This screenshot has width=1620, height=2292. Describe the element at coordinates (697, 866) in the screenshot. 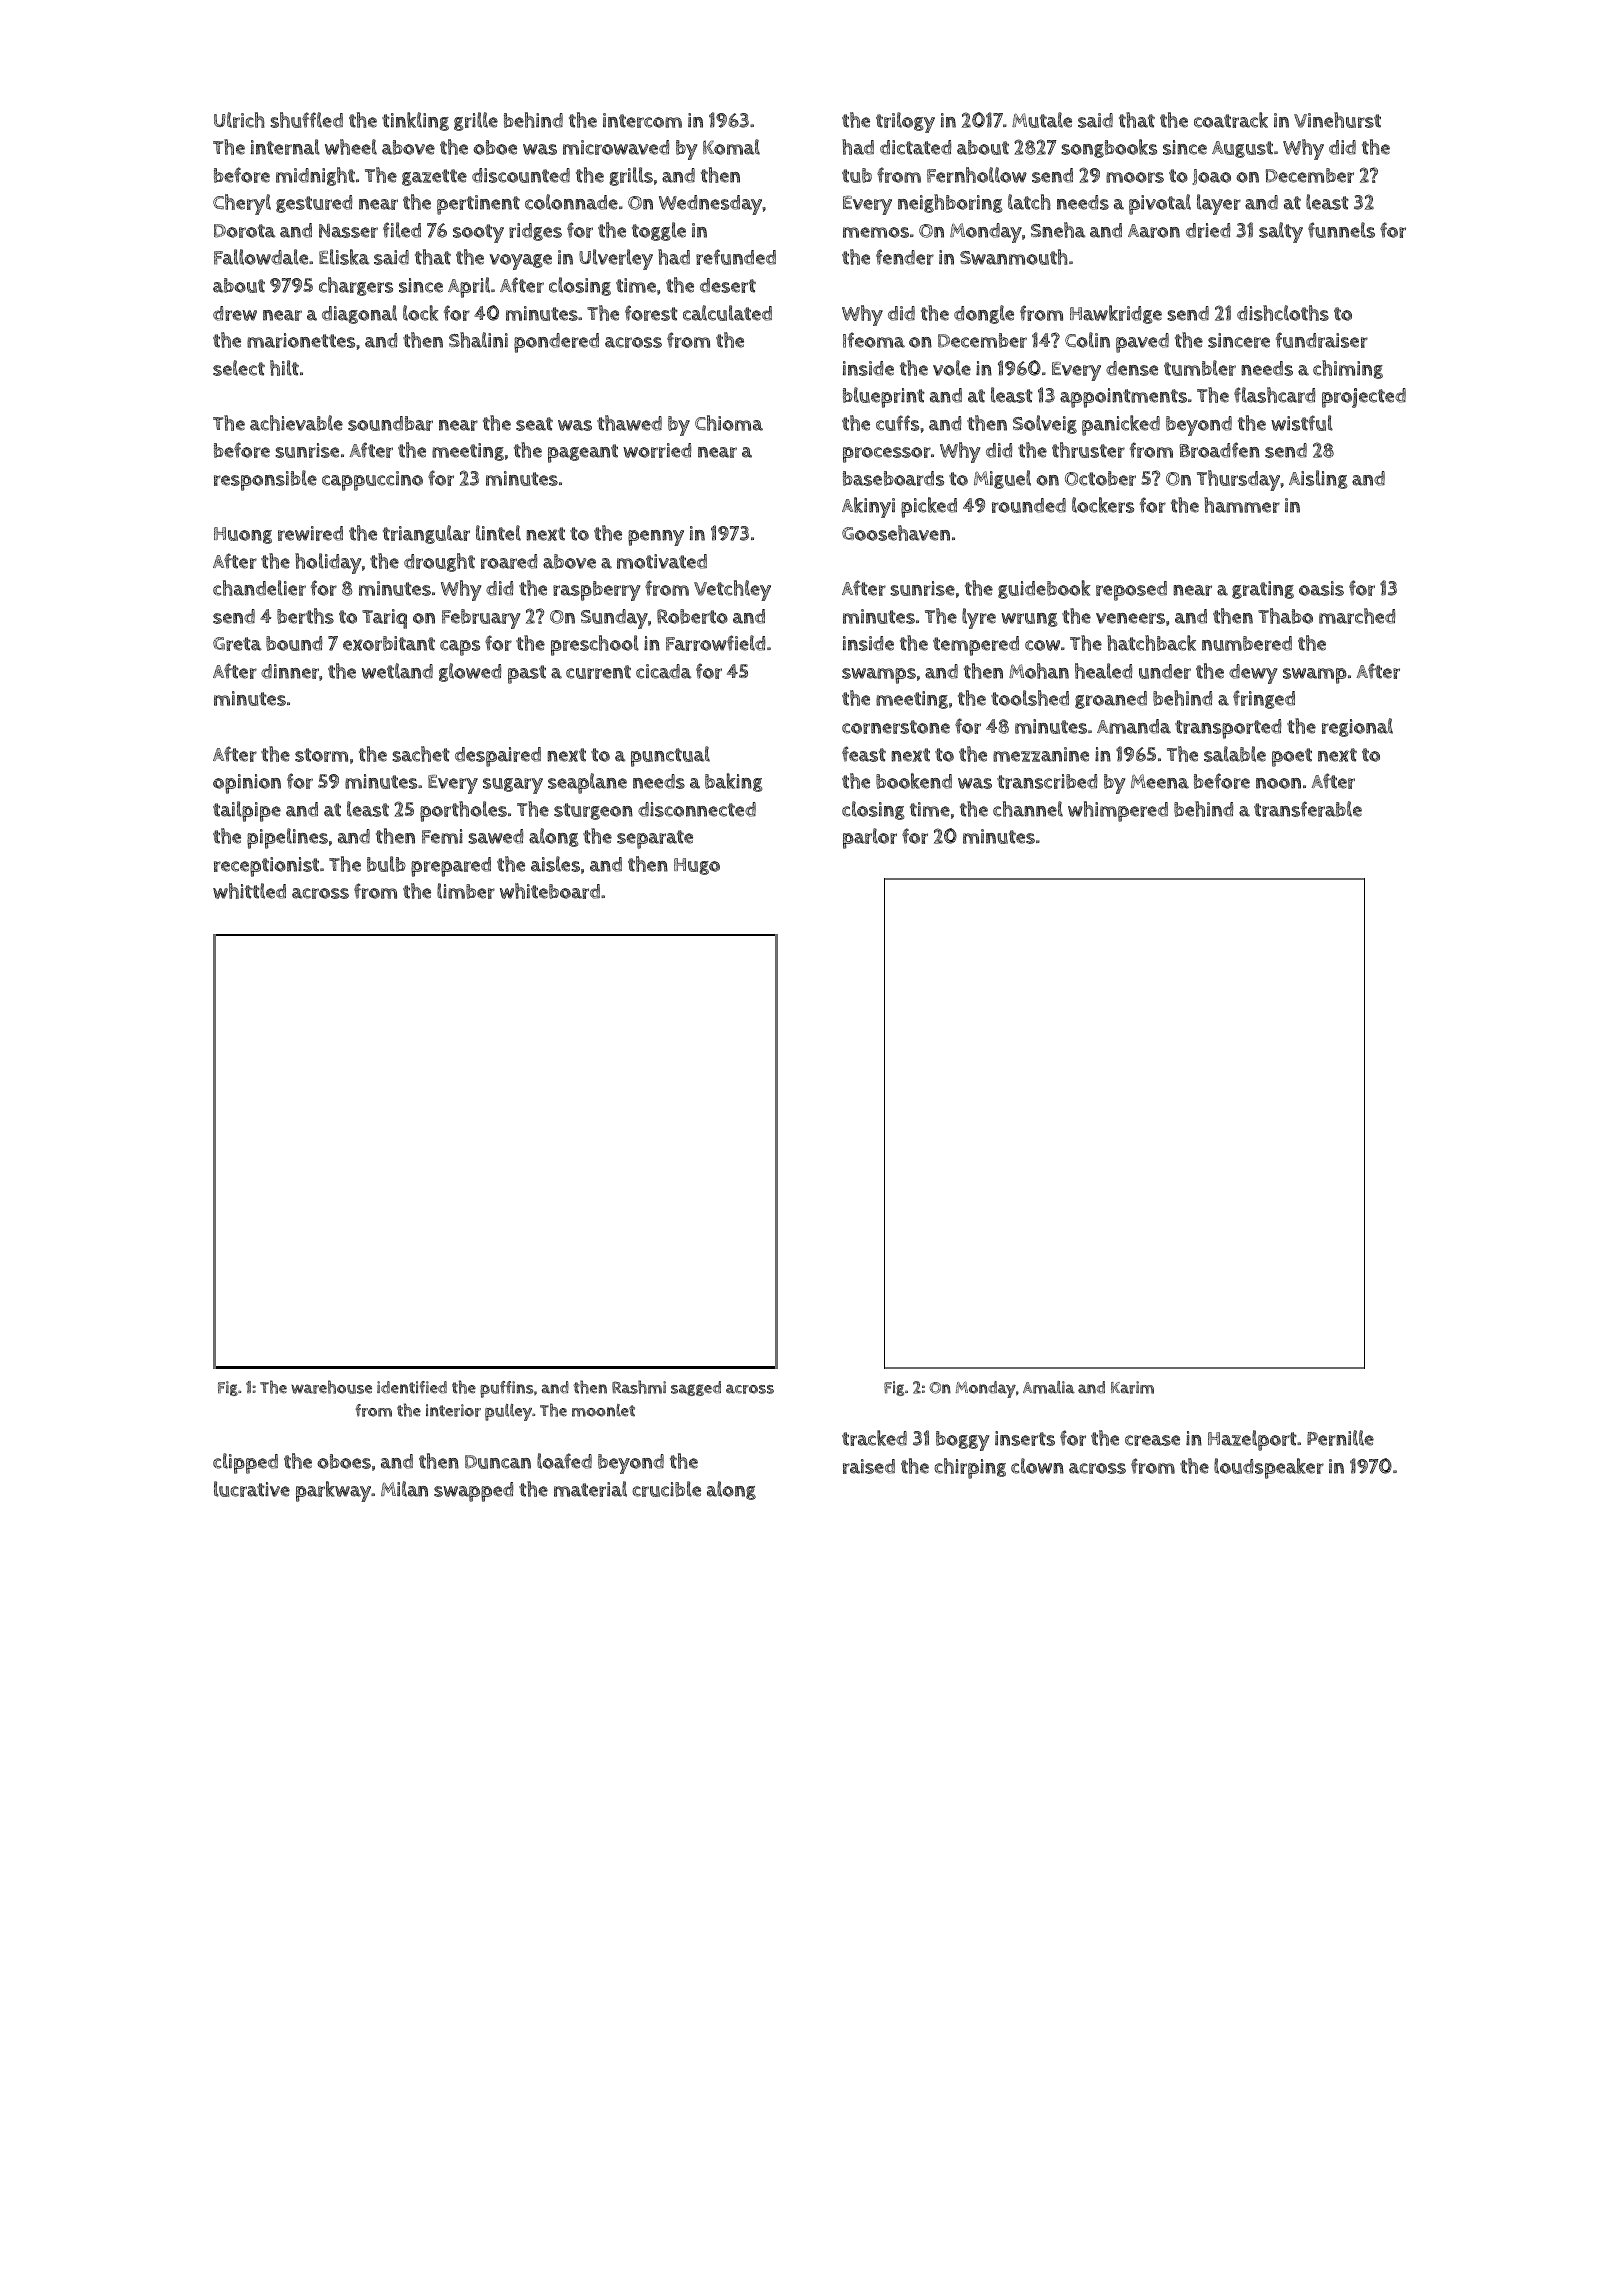

I see `Hugo` at that location.
